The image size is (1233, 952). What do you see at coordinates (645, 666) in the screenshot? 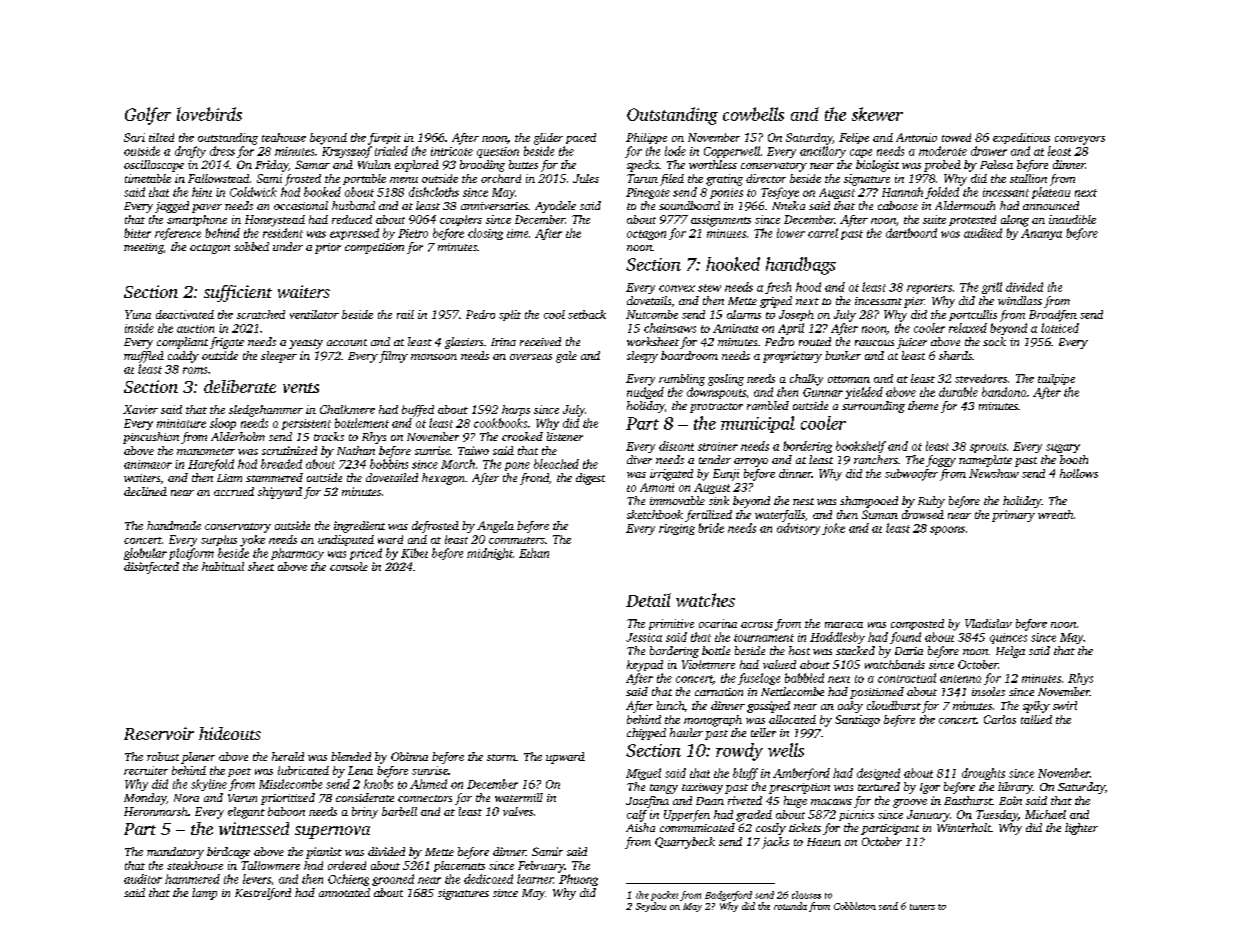
I see `keypad` at bounding box center [645, 666].
